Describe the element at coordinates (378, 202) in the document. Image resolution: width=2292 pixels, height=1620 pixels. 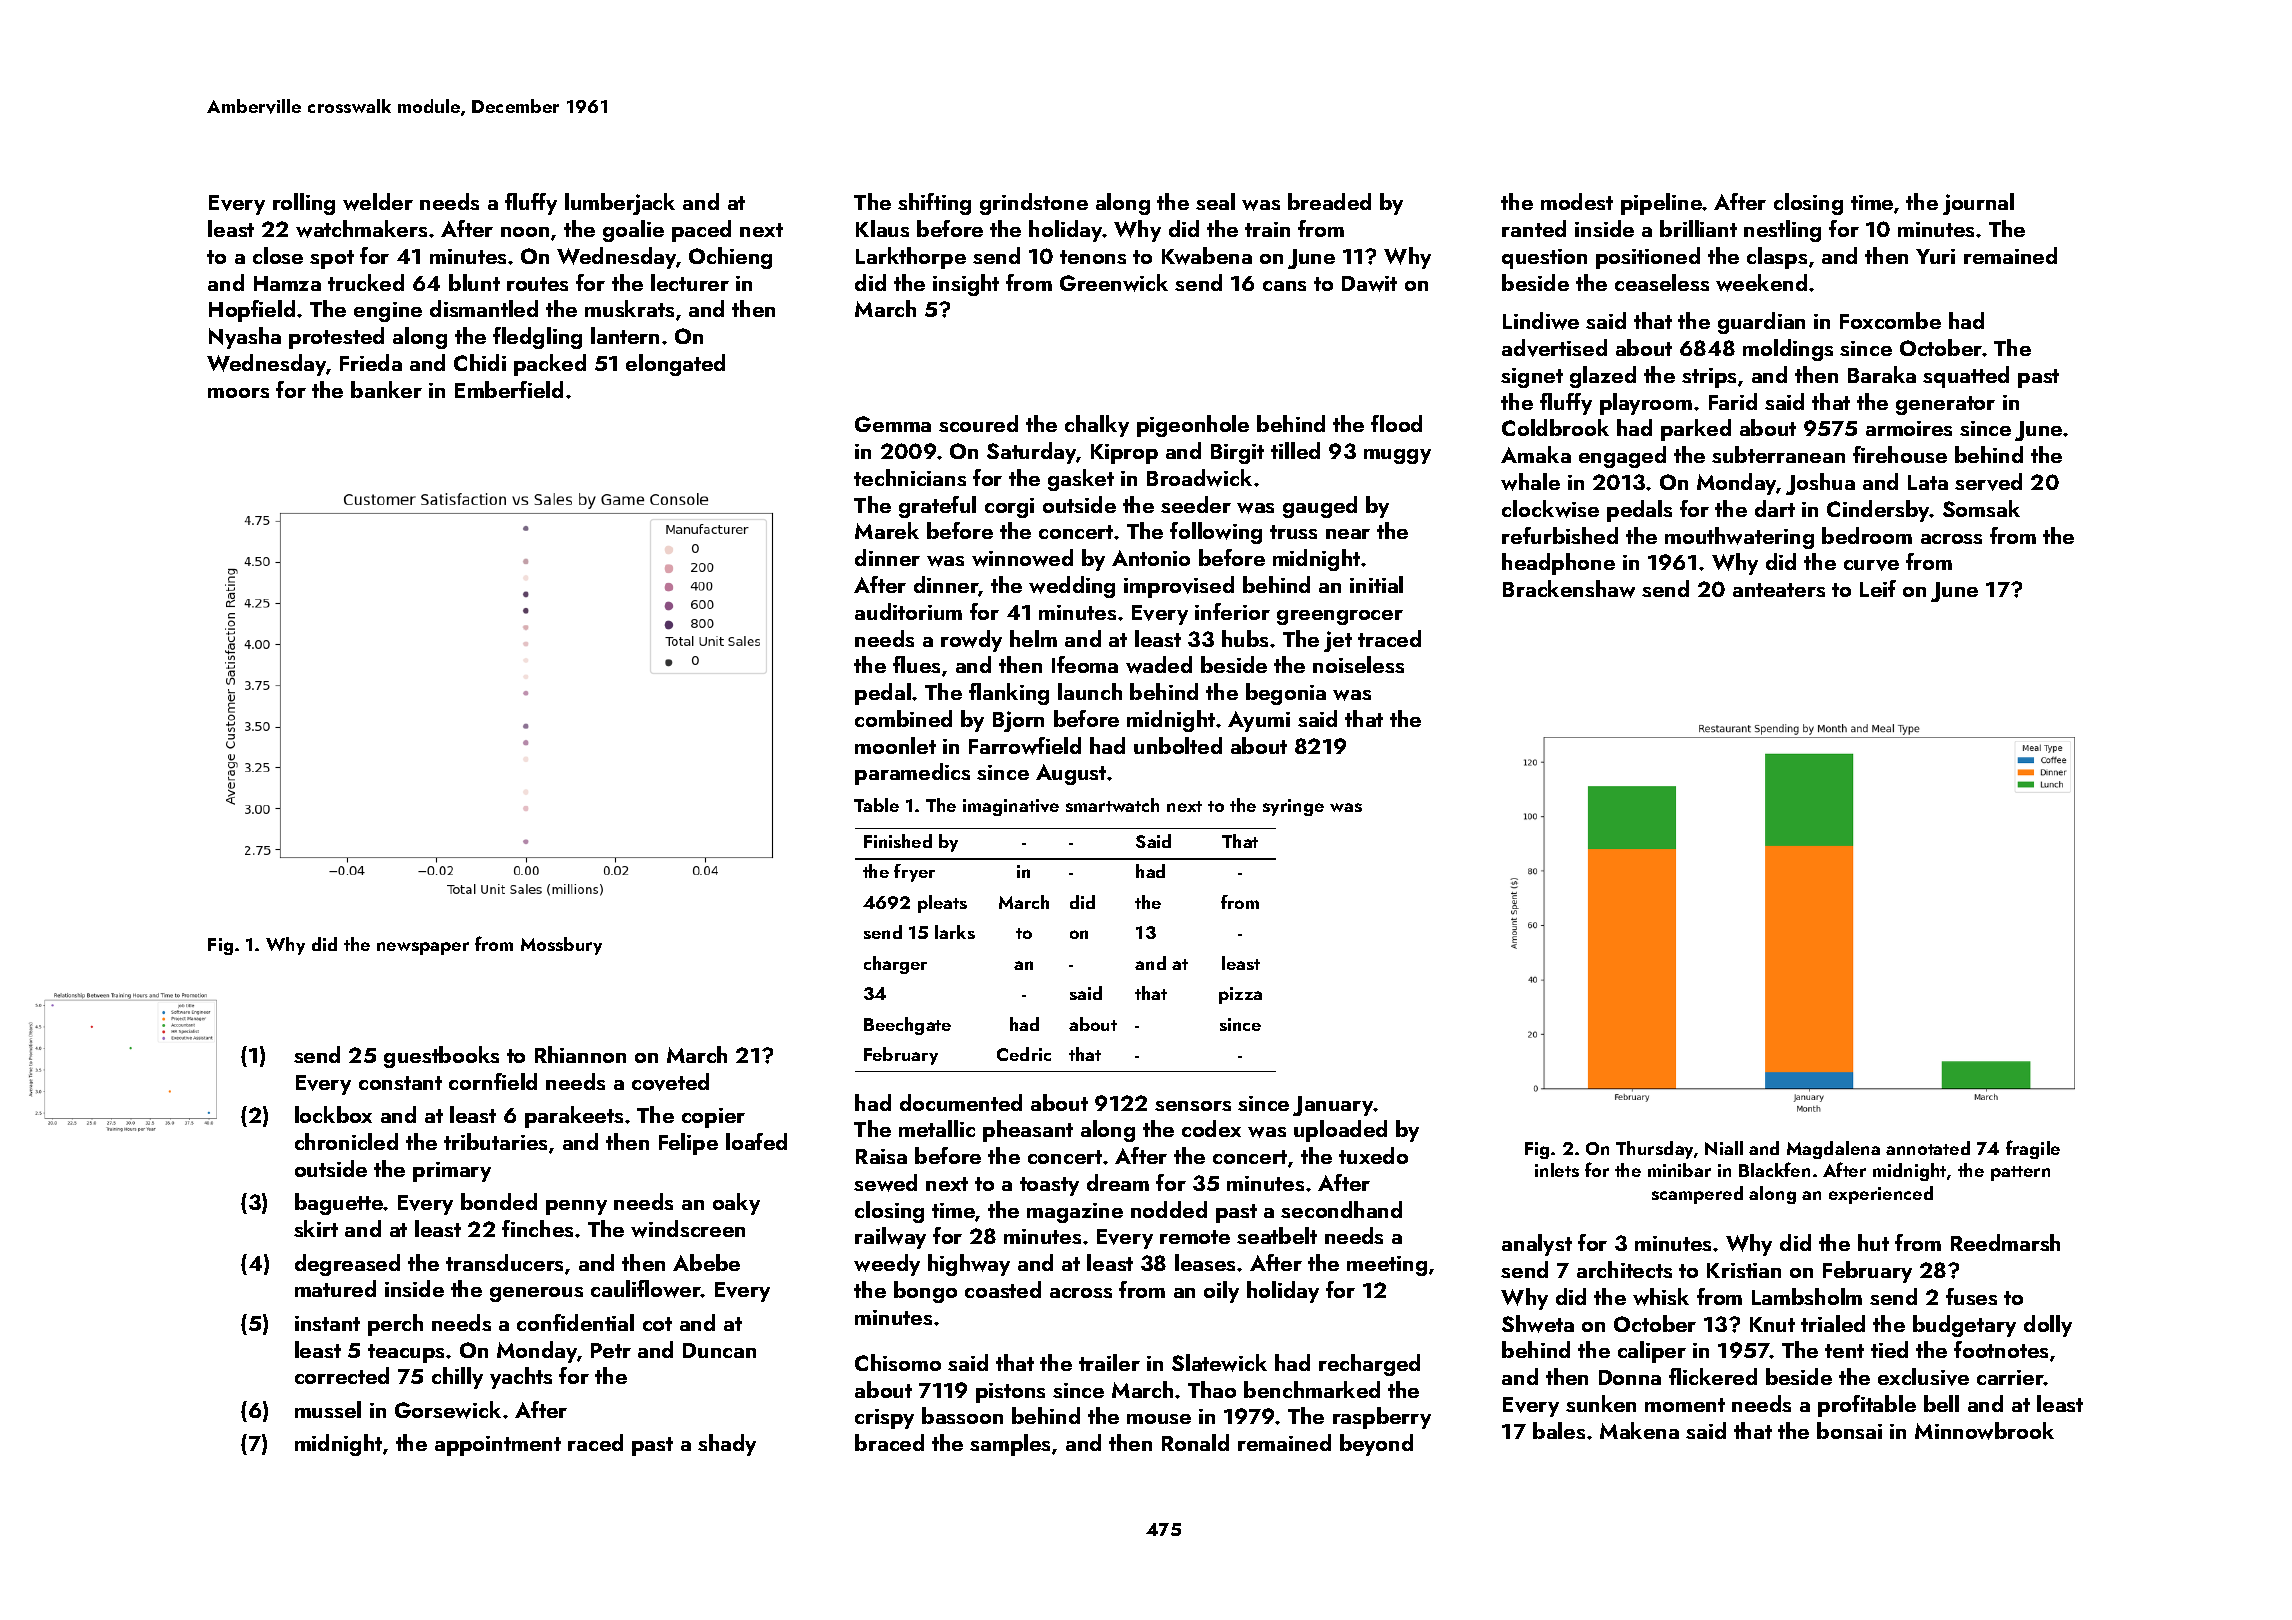
I see `welder` at that location.
